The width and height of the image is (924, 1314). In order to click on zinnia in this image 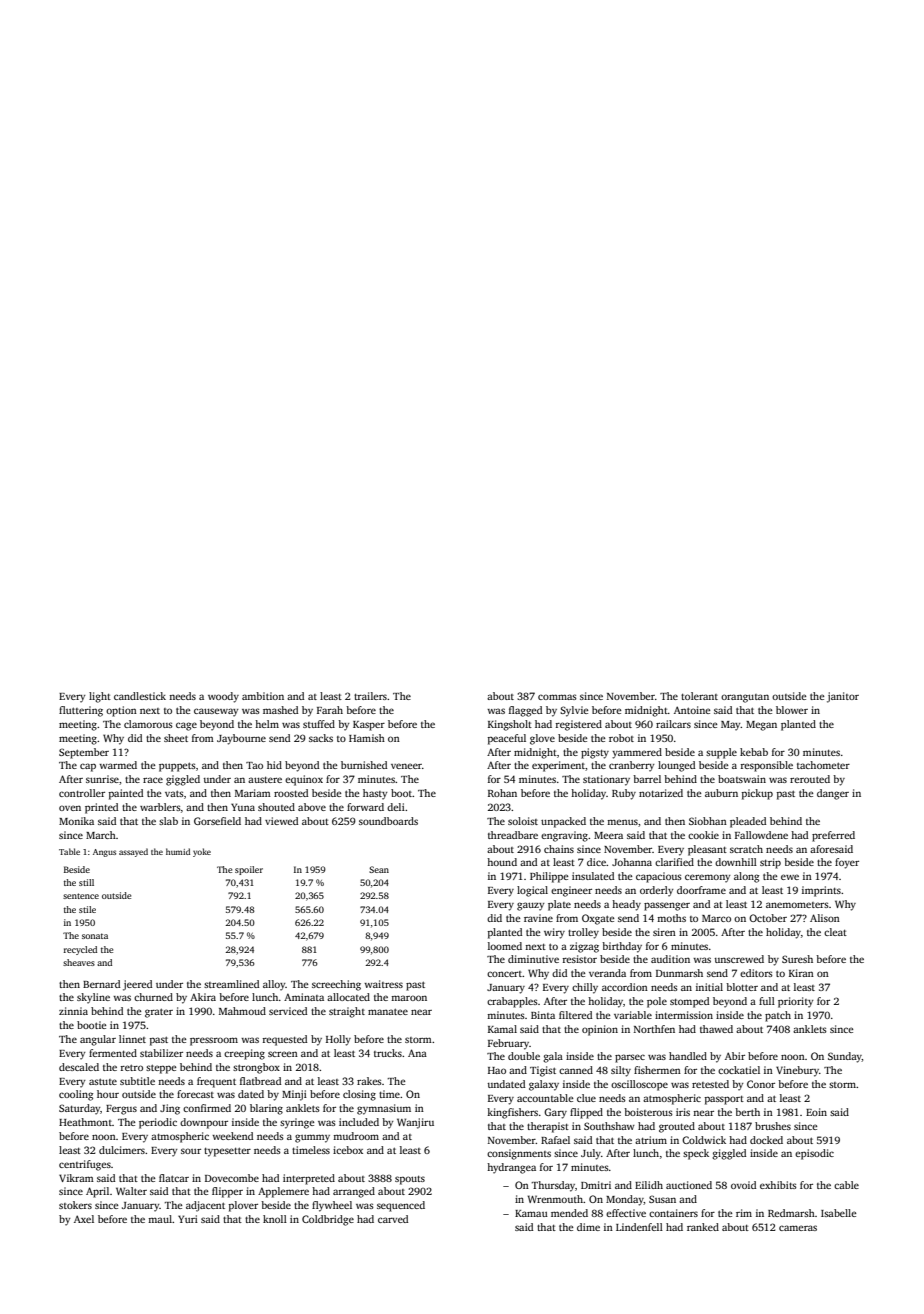, I will do `click(73, 1011)`.
